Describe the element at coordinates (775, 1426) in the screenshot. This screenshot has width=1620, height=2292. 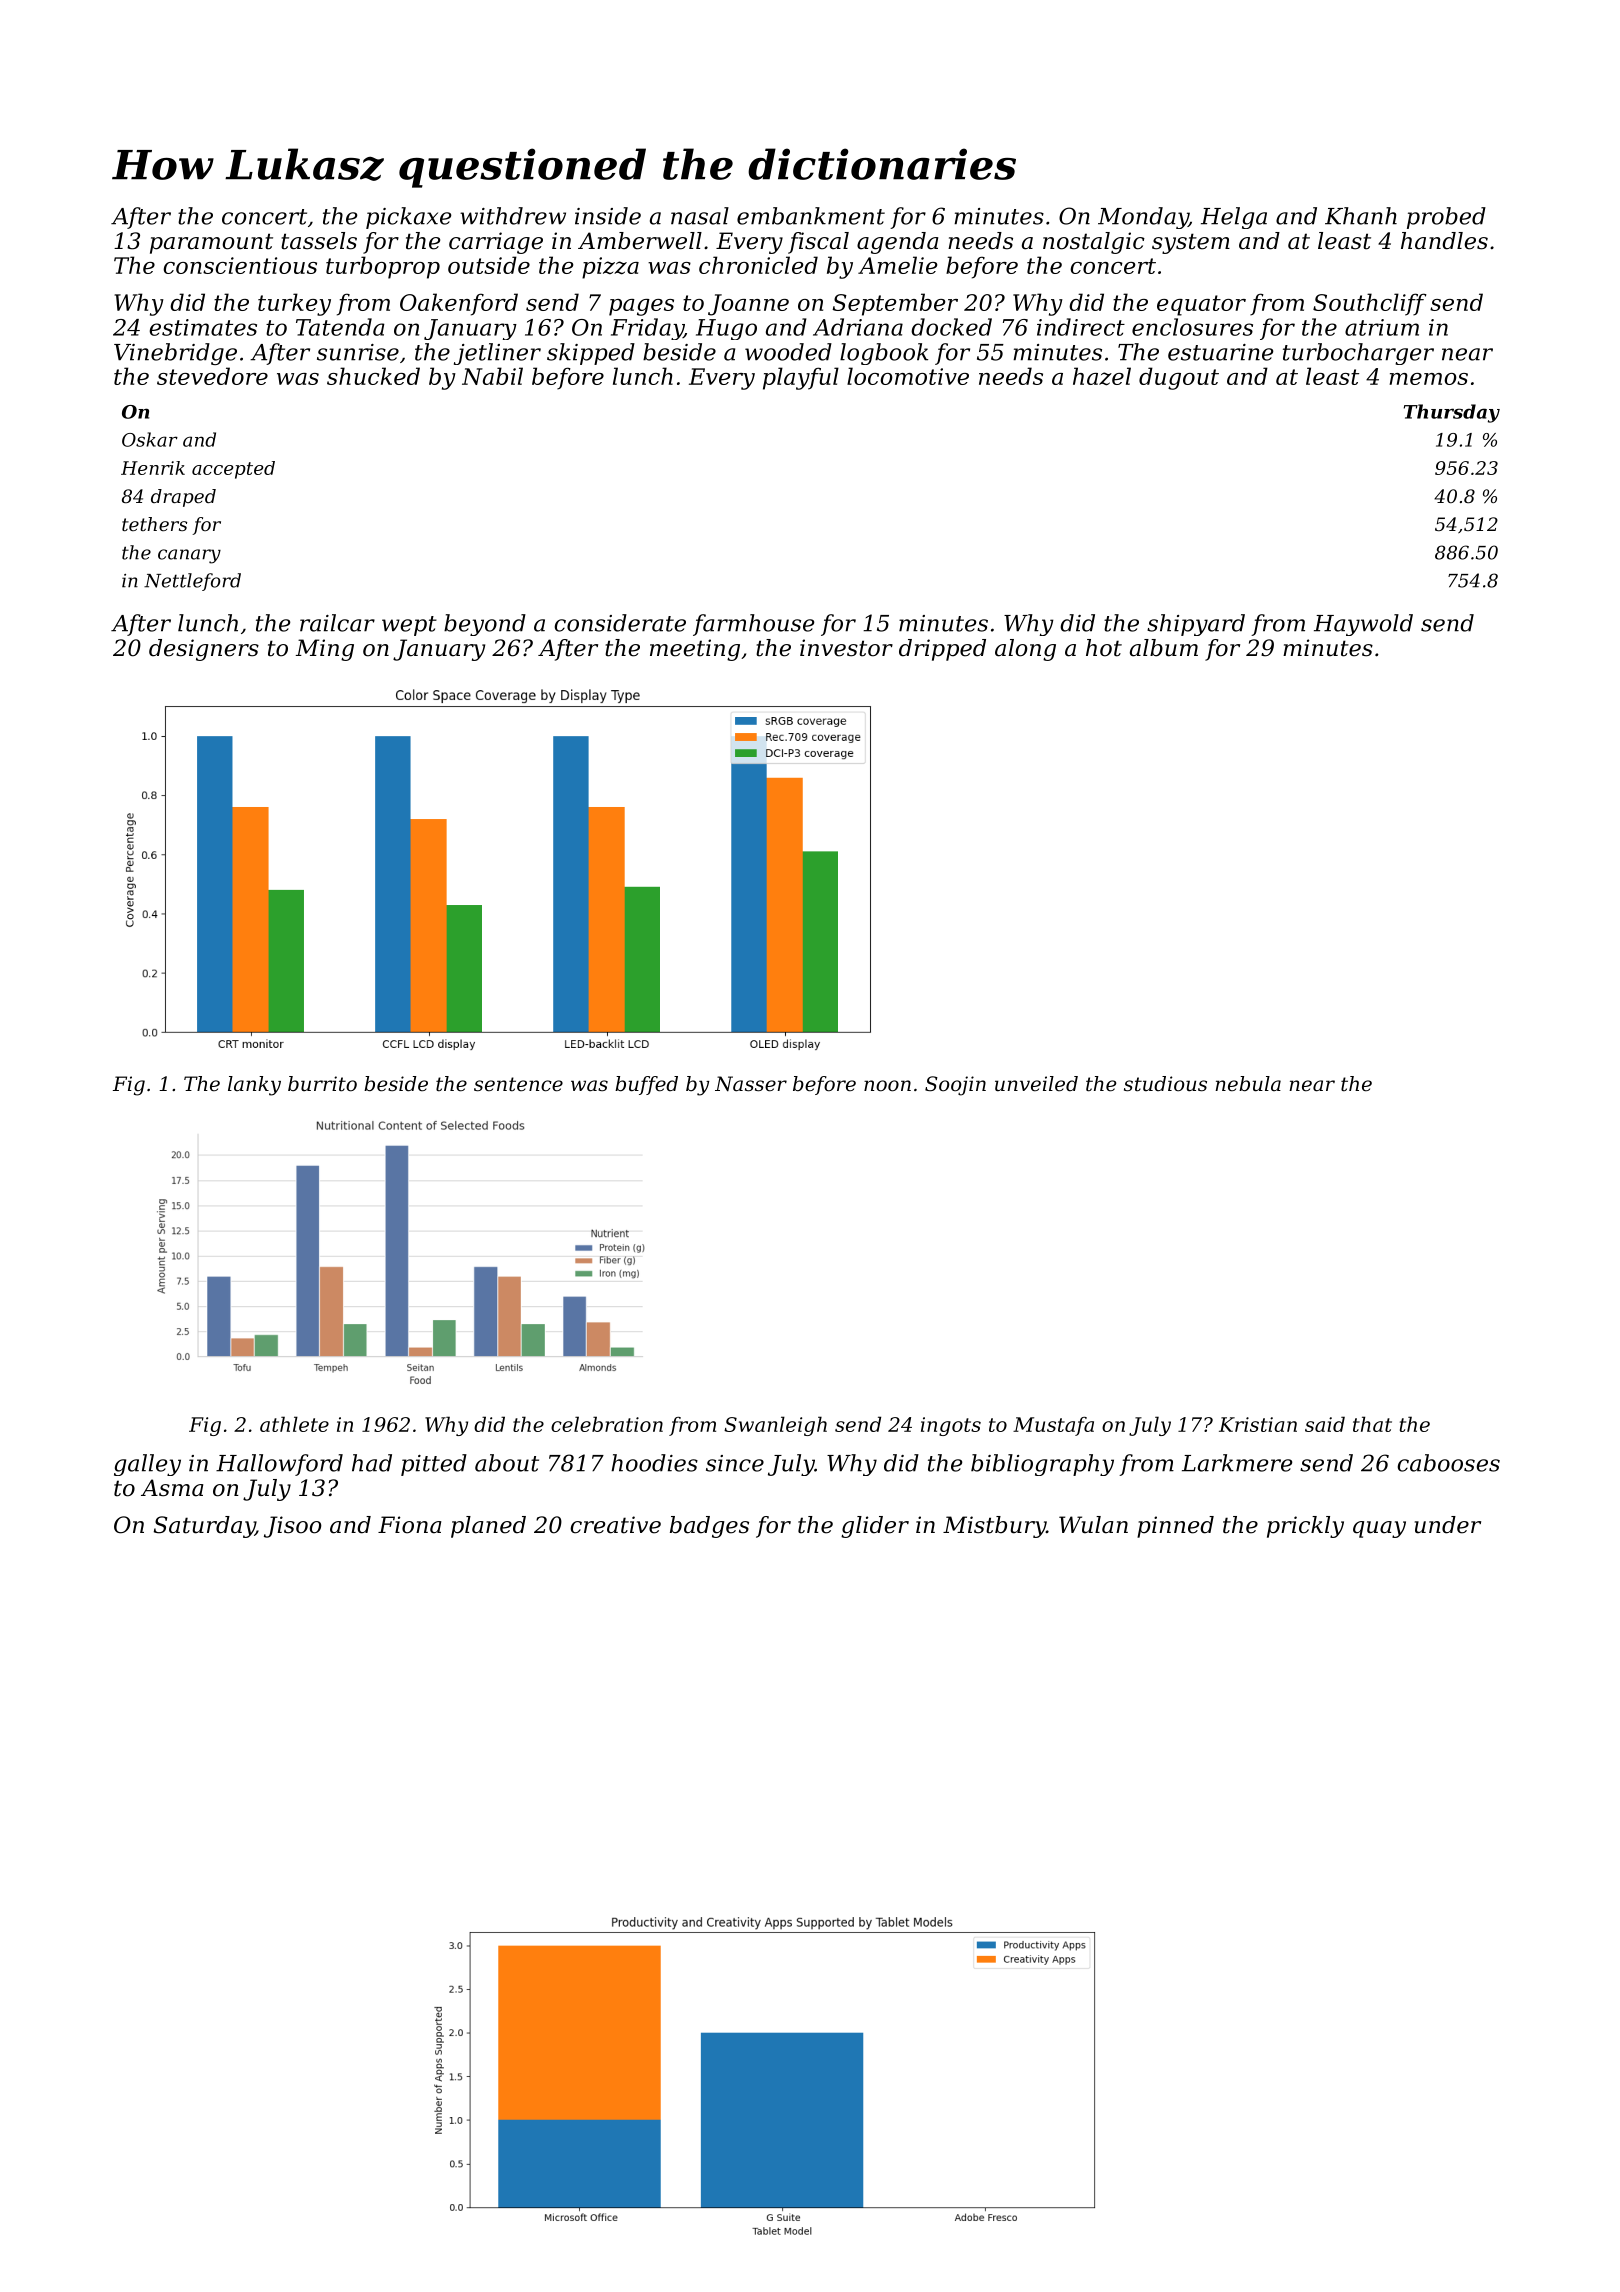
I see `Swanleigh` at that location.
